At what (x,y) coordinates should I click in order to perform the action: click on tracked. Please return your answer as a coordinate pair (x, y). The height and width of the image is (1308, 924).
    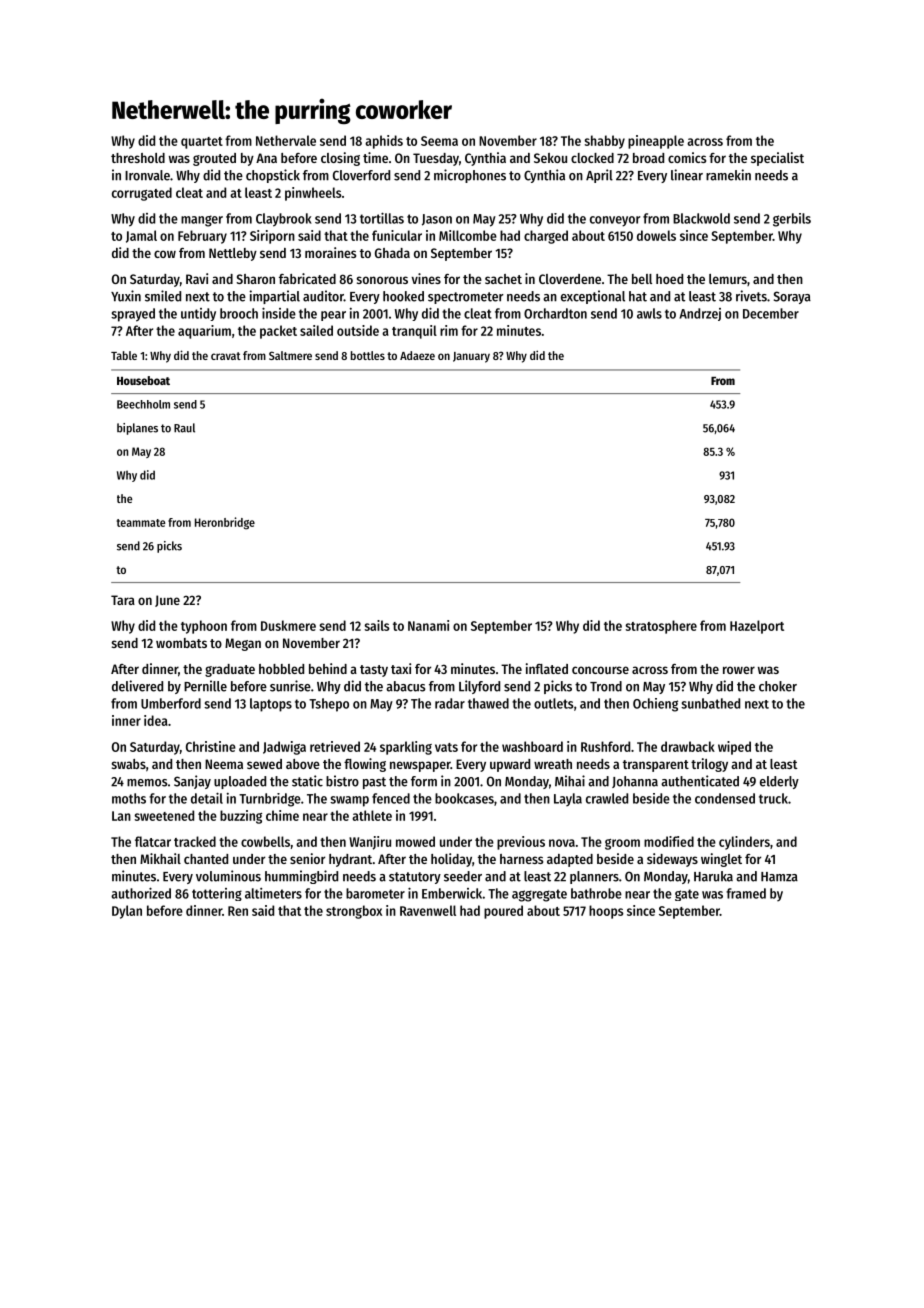
    Looking at the image, I should click on (195, 841).
